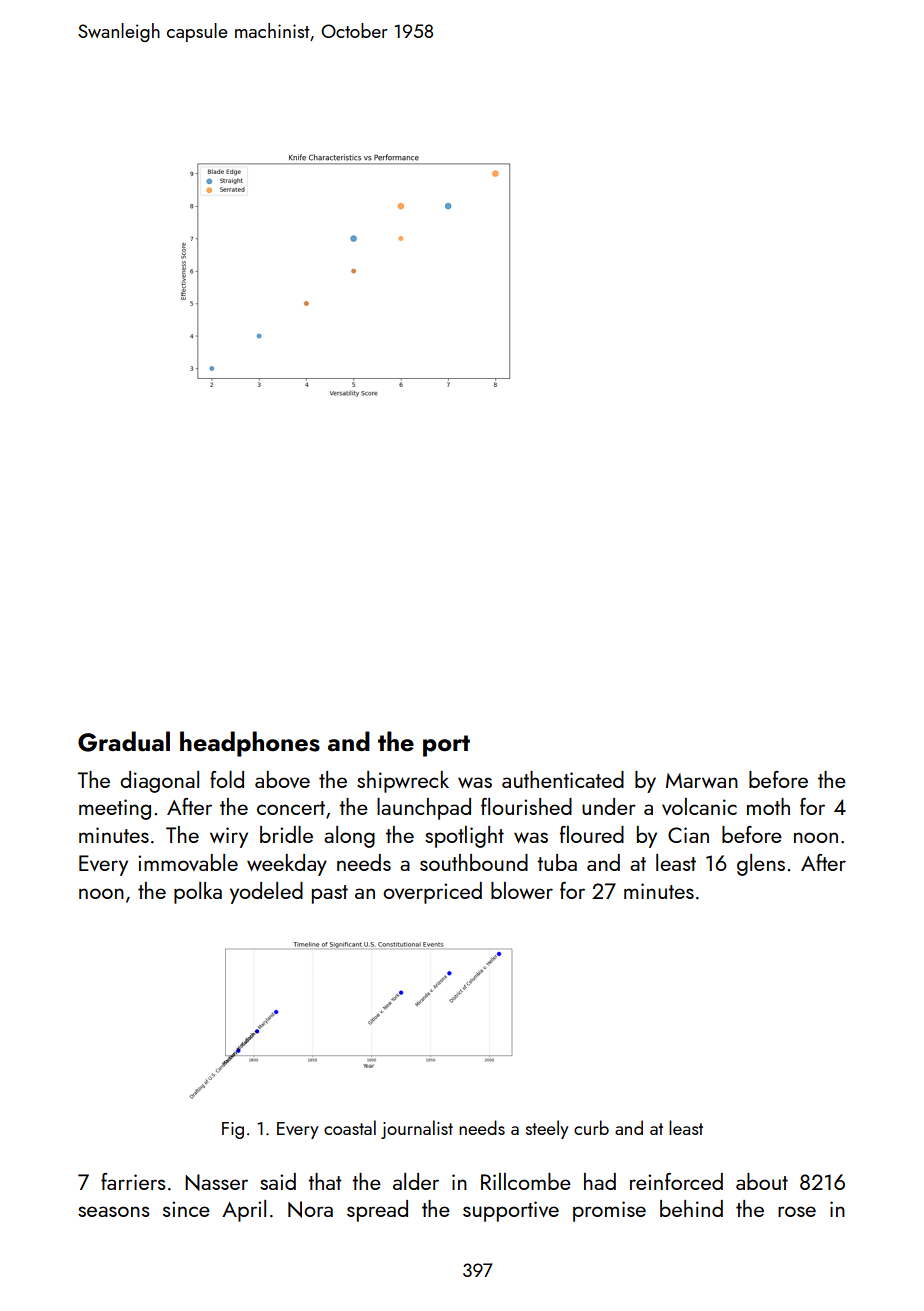 Image resolution: width=924 pixels, height=1311 pixels. What do you see at coordinates (609, 1211) in the page?
I see `promise` at bounding box center [609, 1211].
